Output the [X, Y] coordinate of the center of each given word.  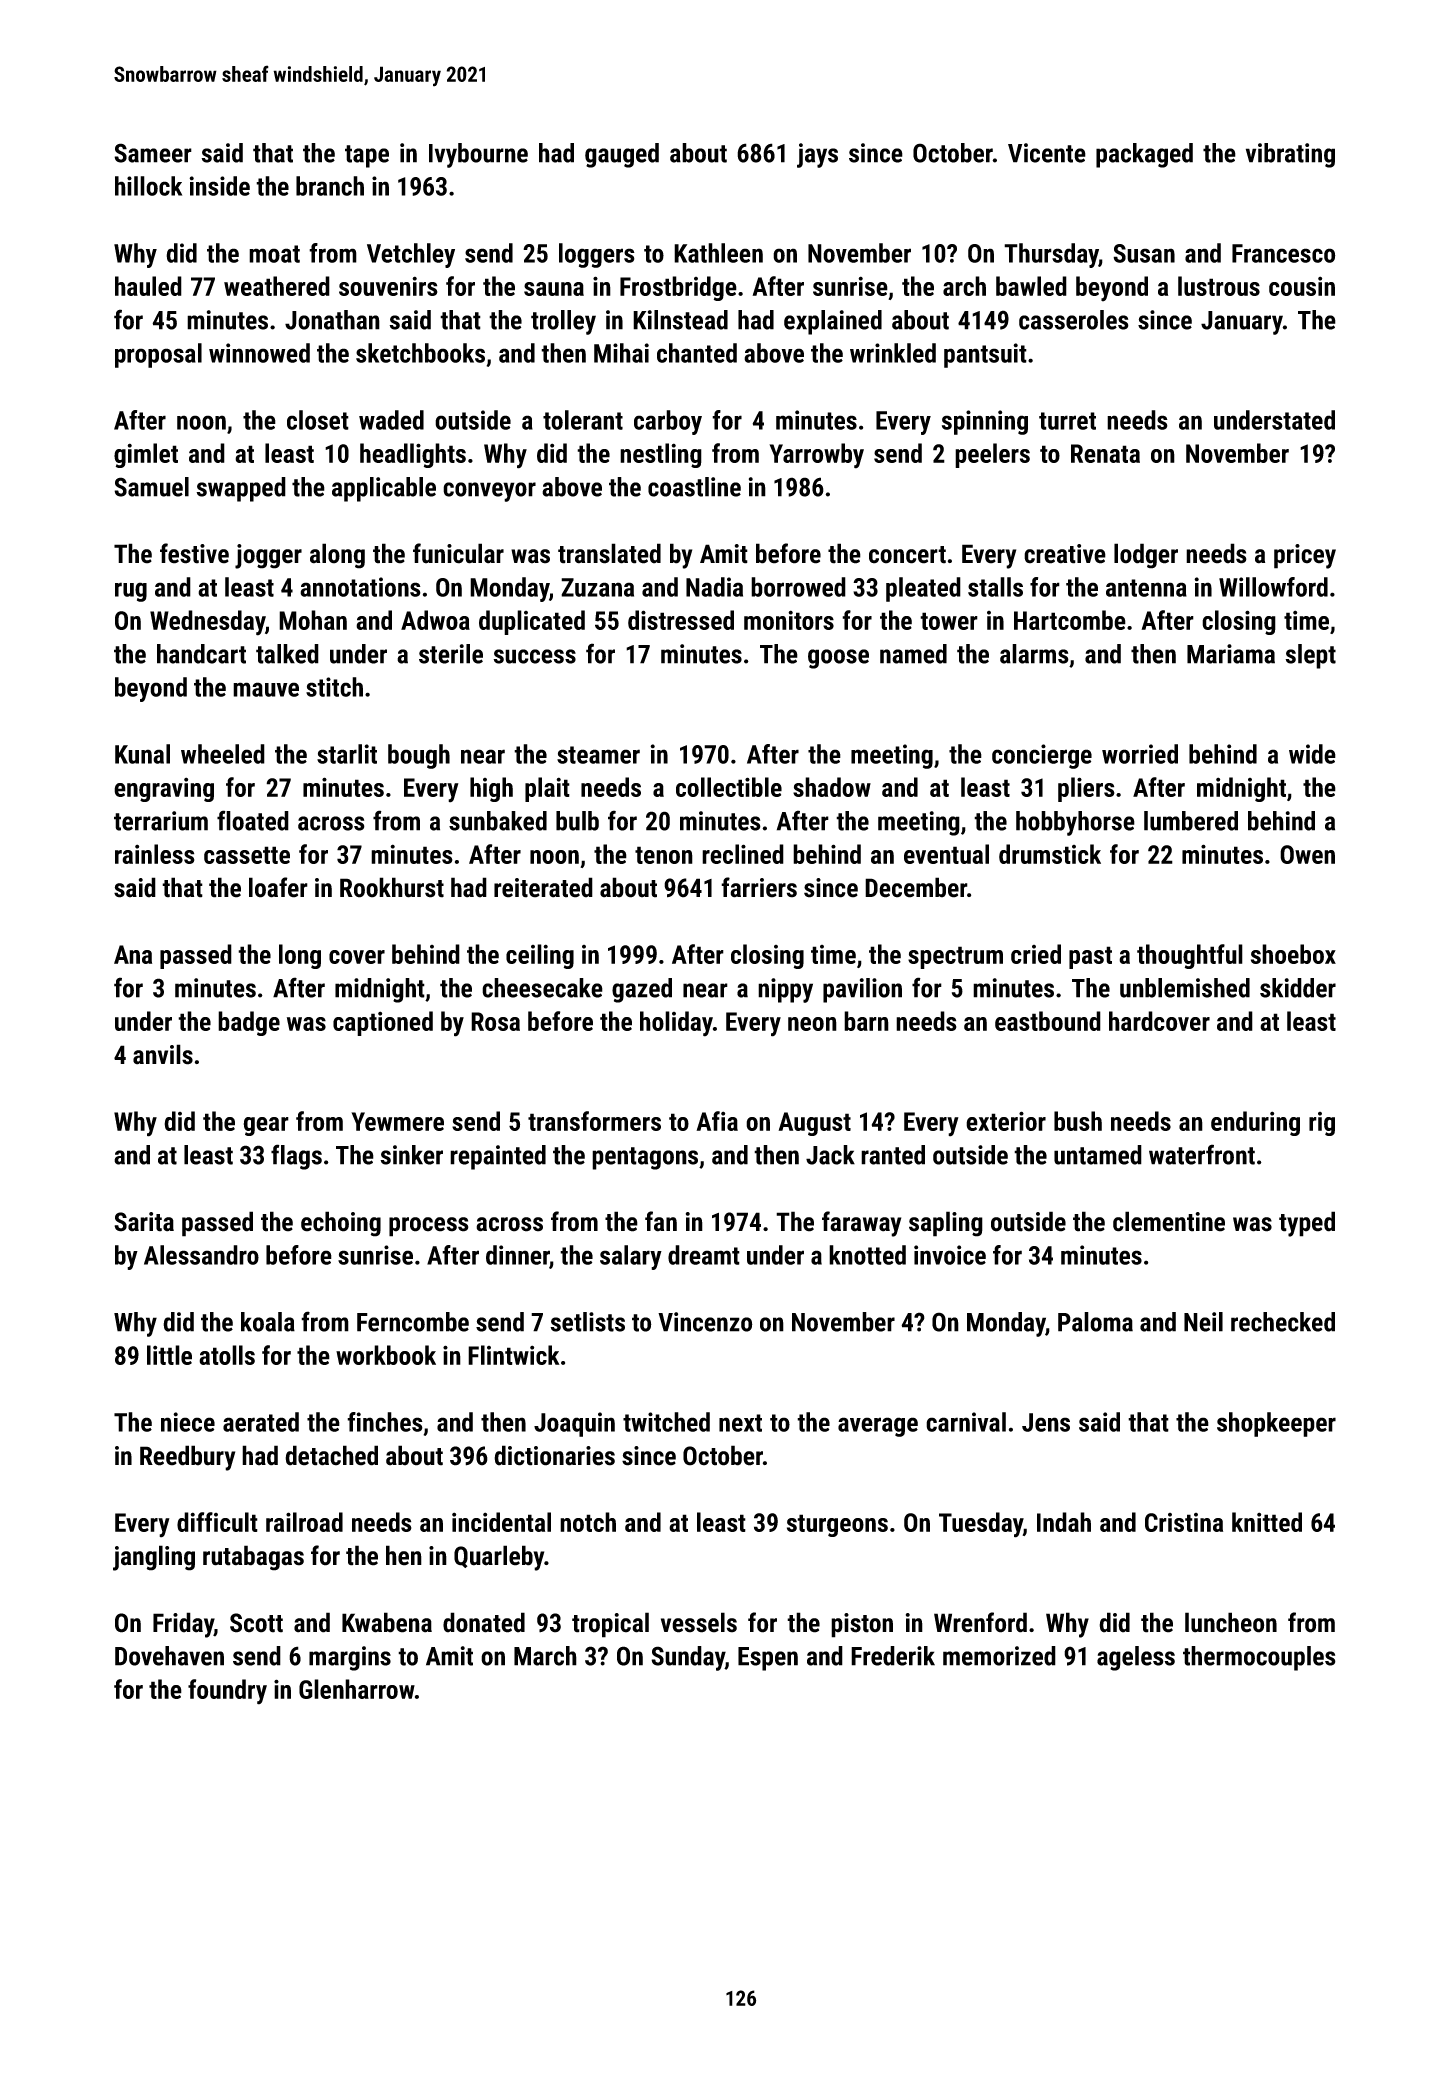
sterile [451, 654]
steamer [598, 755]
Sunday [688, 1658]
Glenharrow [357, 1689]
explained [833, 322]
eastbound [1048, 1021]
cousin [1302, 286]
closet [318, 420]
